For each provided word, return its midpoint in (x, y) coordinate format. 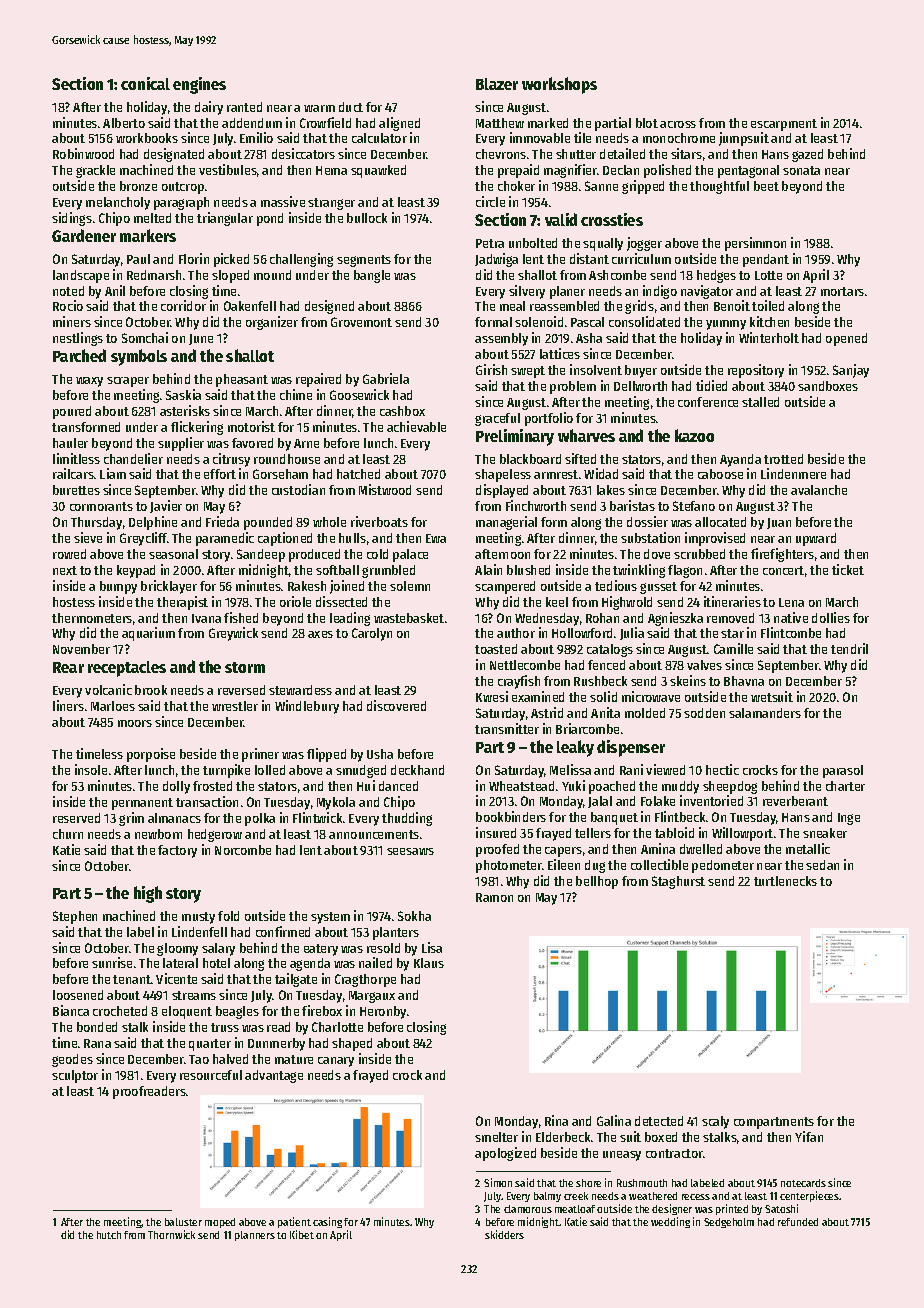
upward (816, 539)
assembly (501, 339)
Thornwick (171, 1234)
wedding (670, 1222)
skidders (504, 1234)
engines (199, 85)
